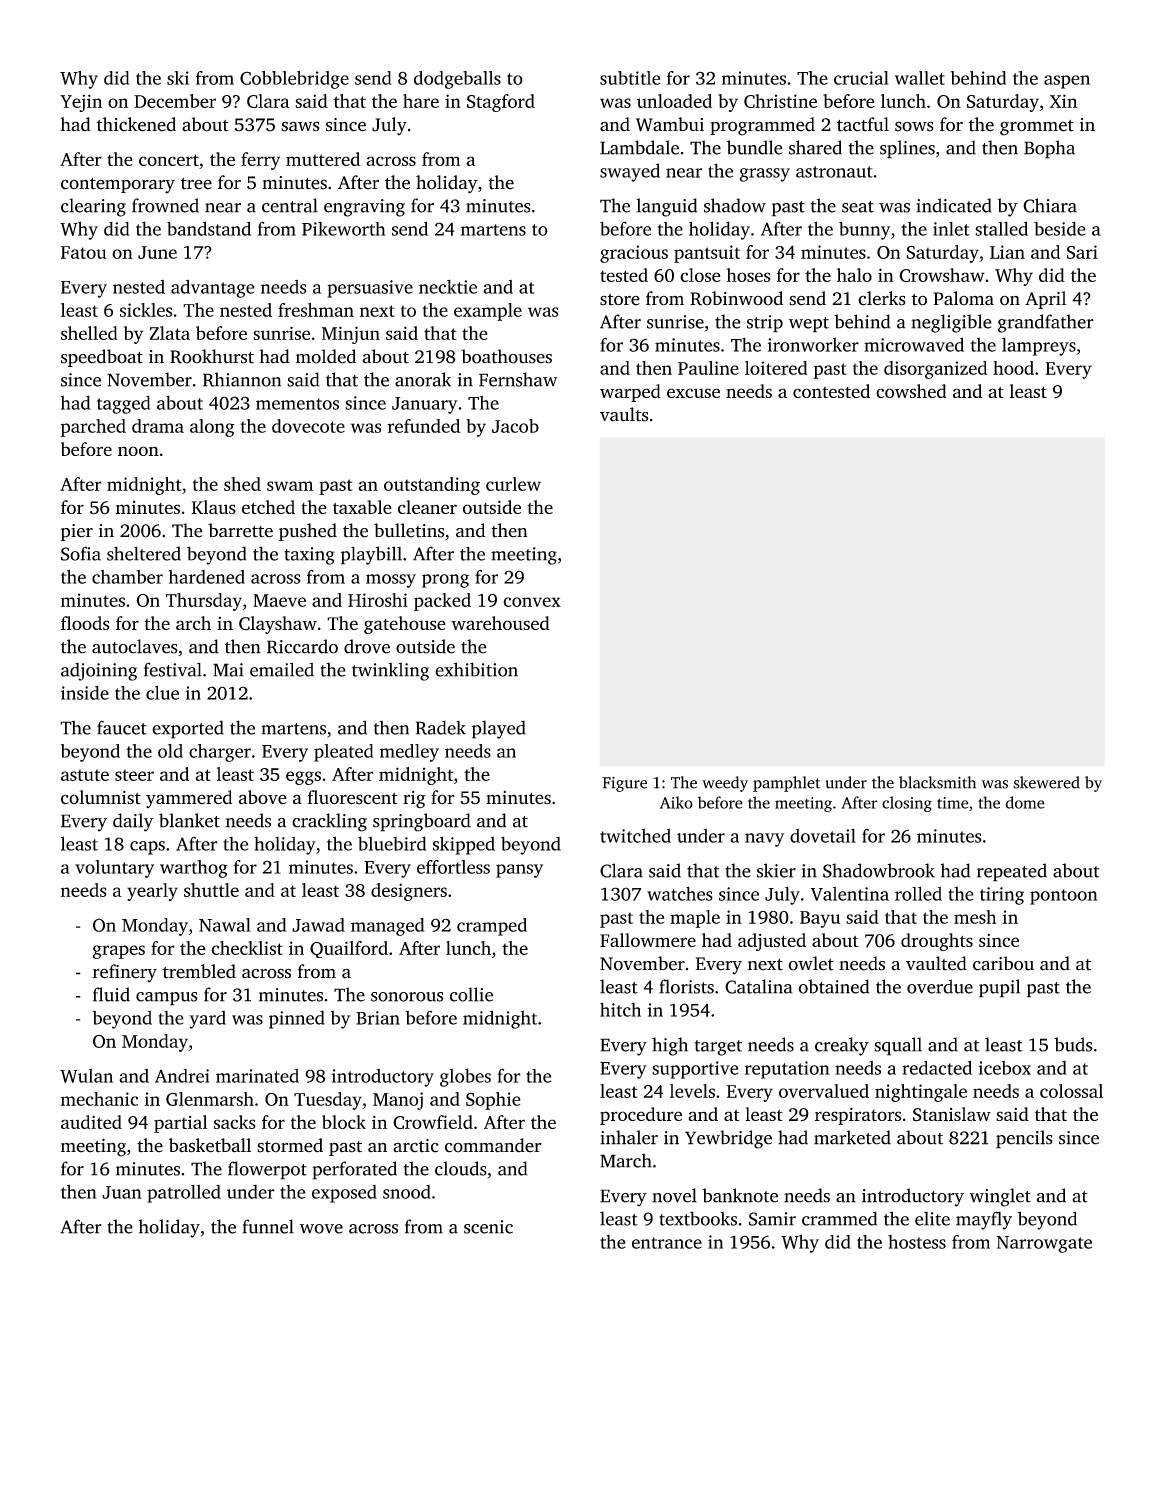 The height and width of the image is (1508, 1165). Describe the element at coordinates (1013, 368) in the image. I see `hood` at that location.
